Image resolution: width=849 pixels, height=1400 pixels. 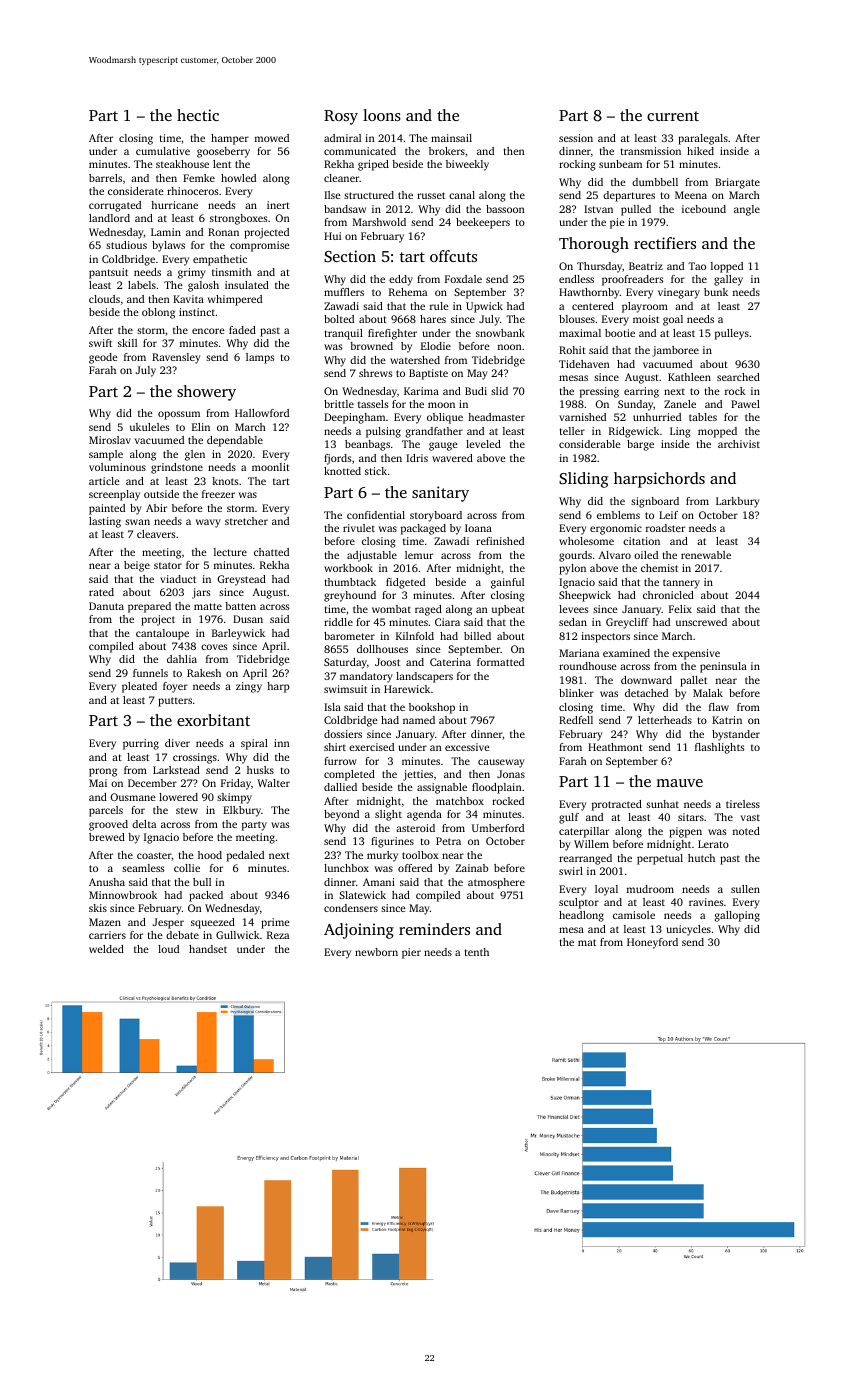 I want to click on transmission, so click(x=651, y=151).
